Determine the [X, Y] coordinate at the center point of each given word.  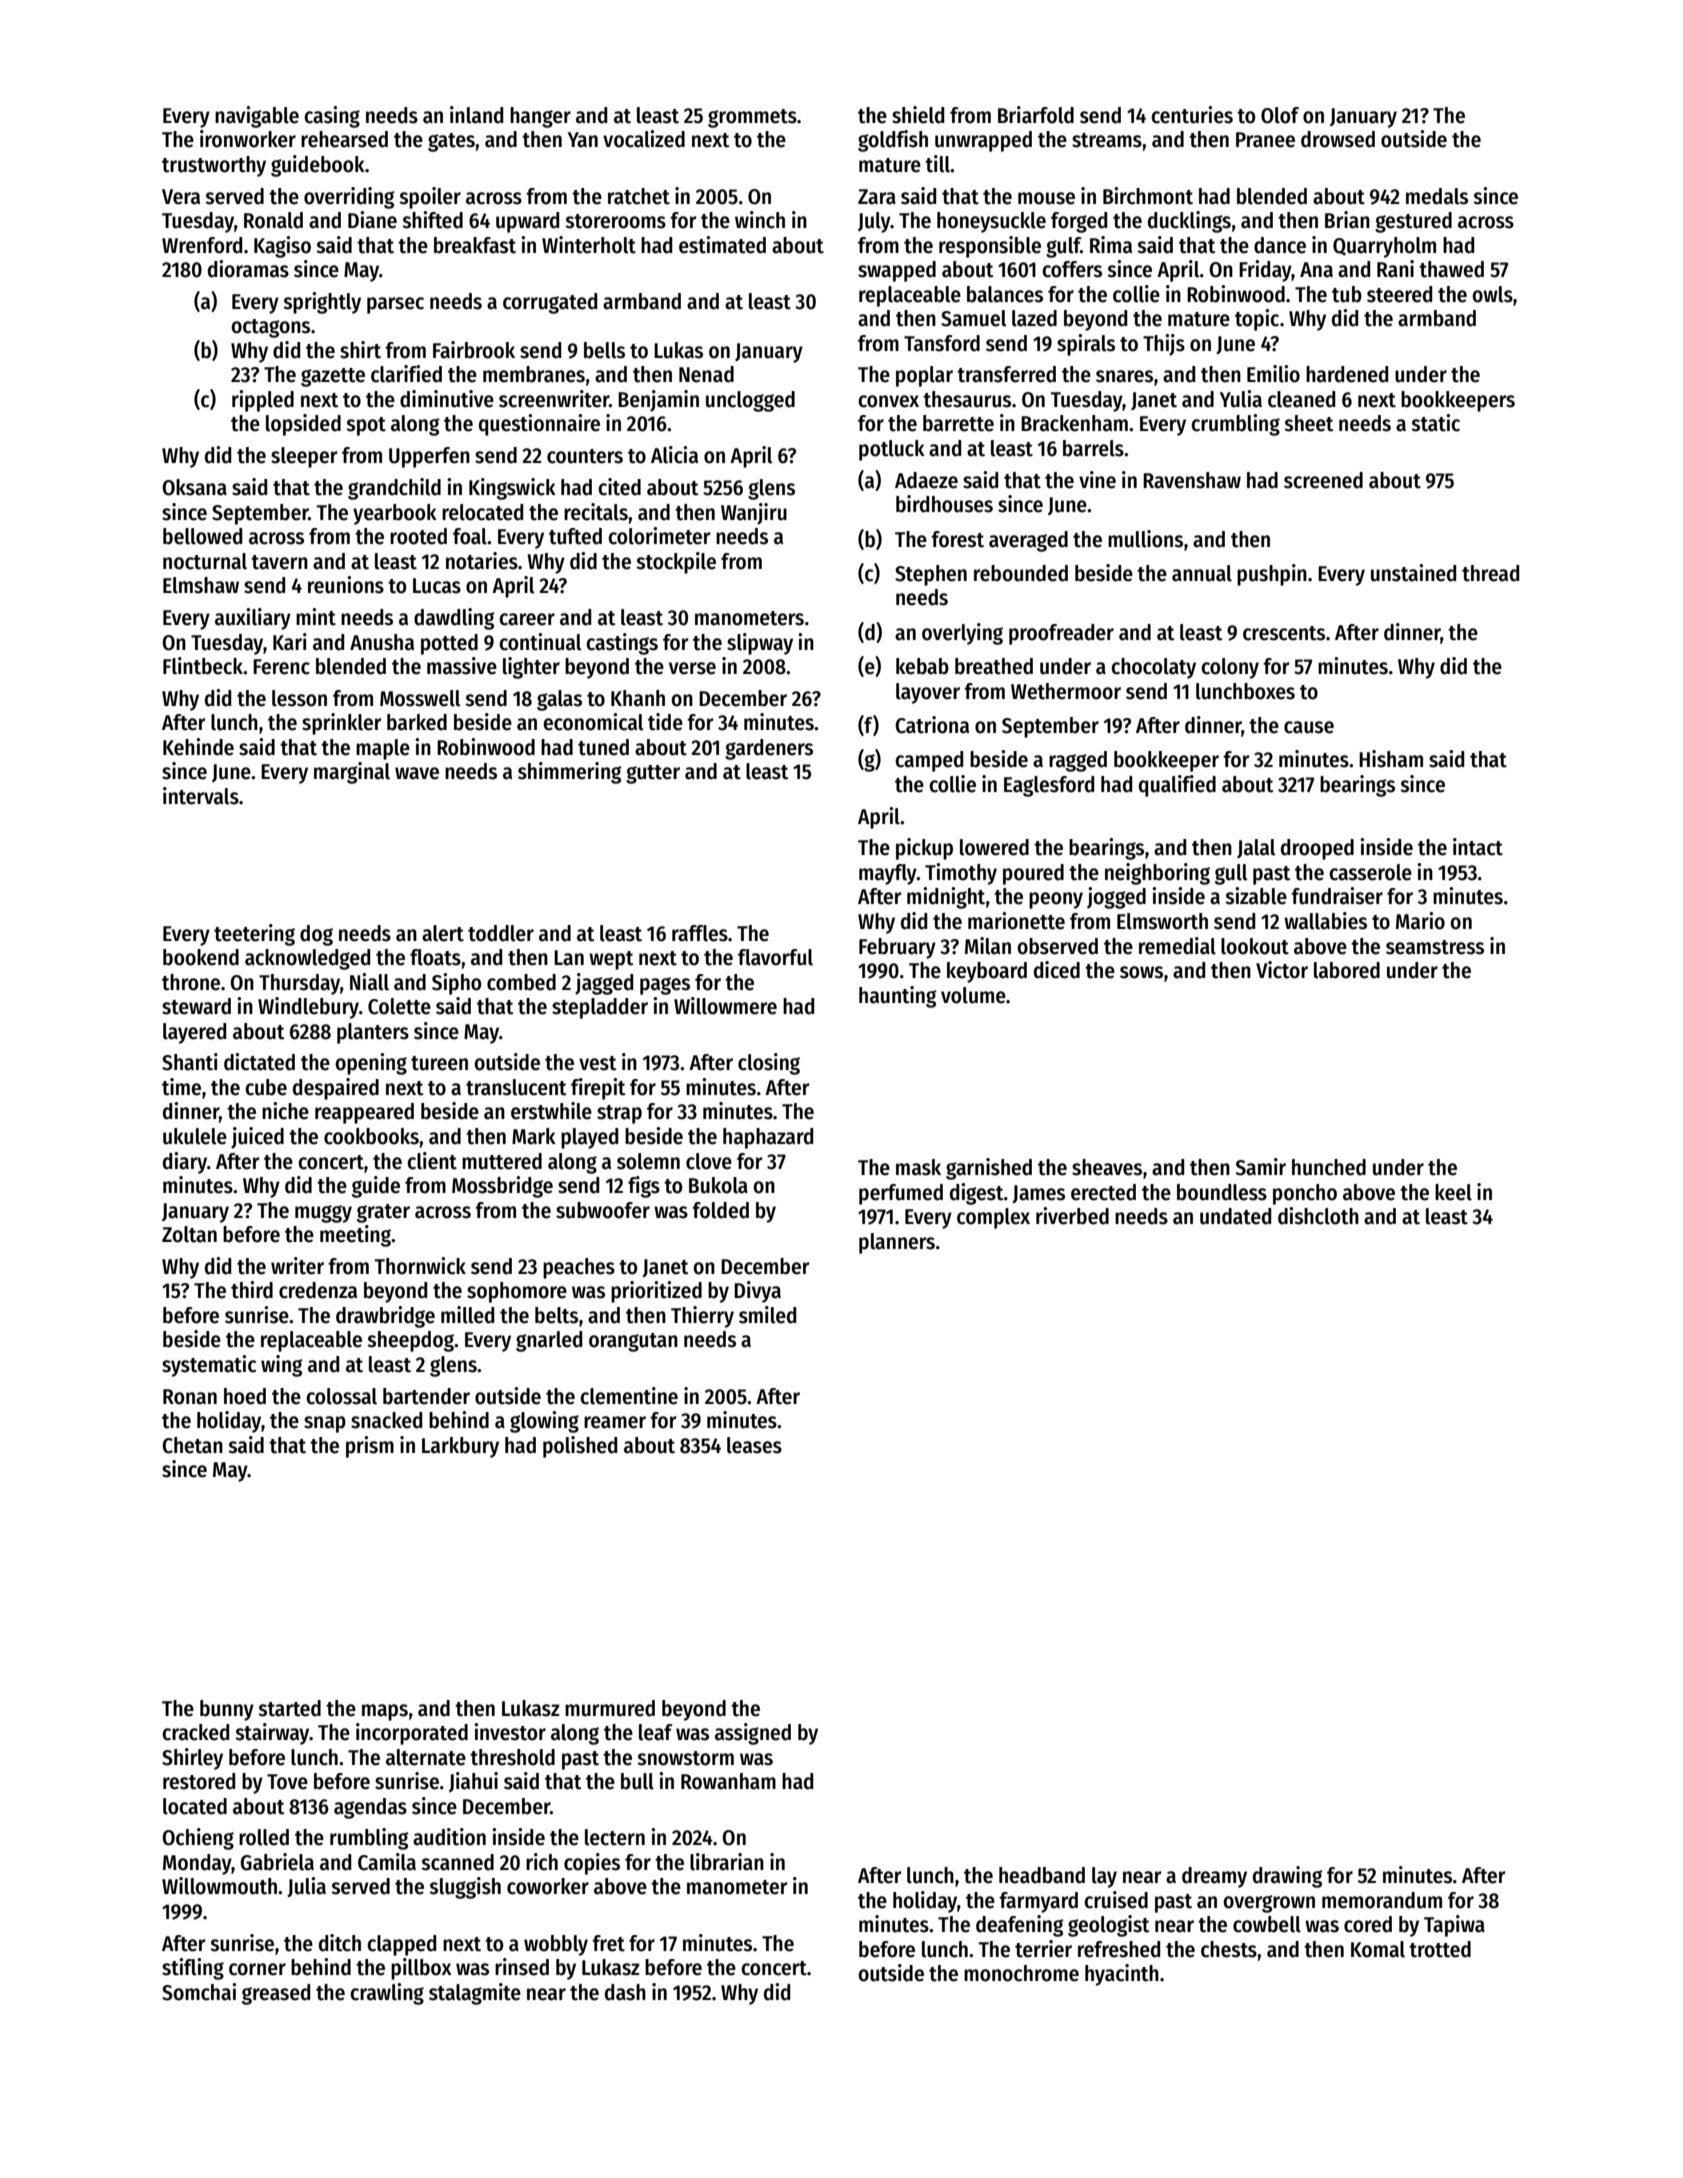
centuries [1192, 115]
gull [1231, 874]
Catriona [932, 725]
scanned [457, 1862]
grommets [752, 118]
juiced [257, 1138]
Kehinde [198, 747]
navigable [257, 117]
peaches [579, 1268]
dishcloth [1318, 1216]
